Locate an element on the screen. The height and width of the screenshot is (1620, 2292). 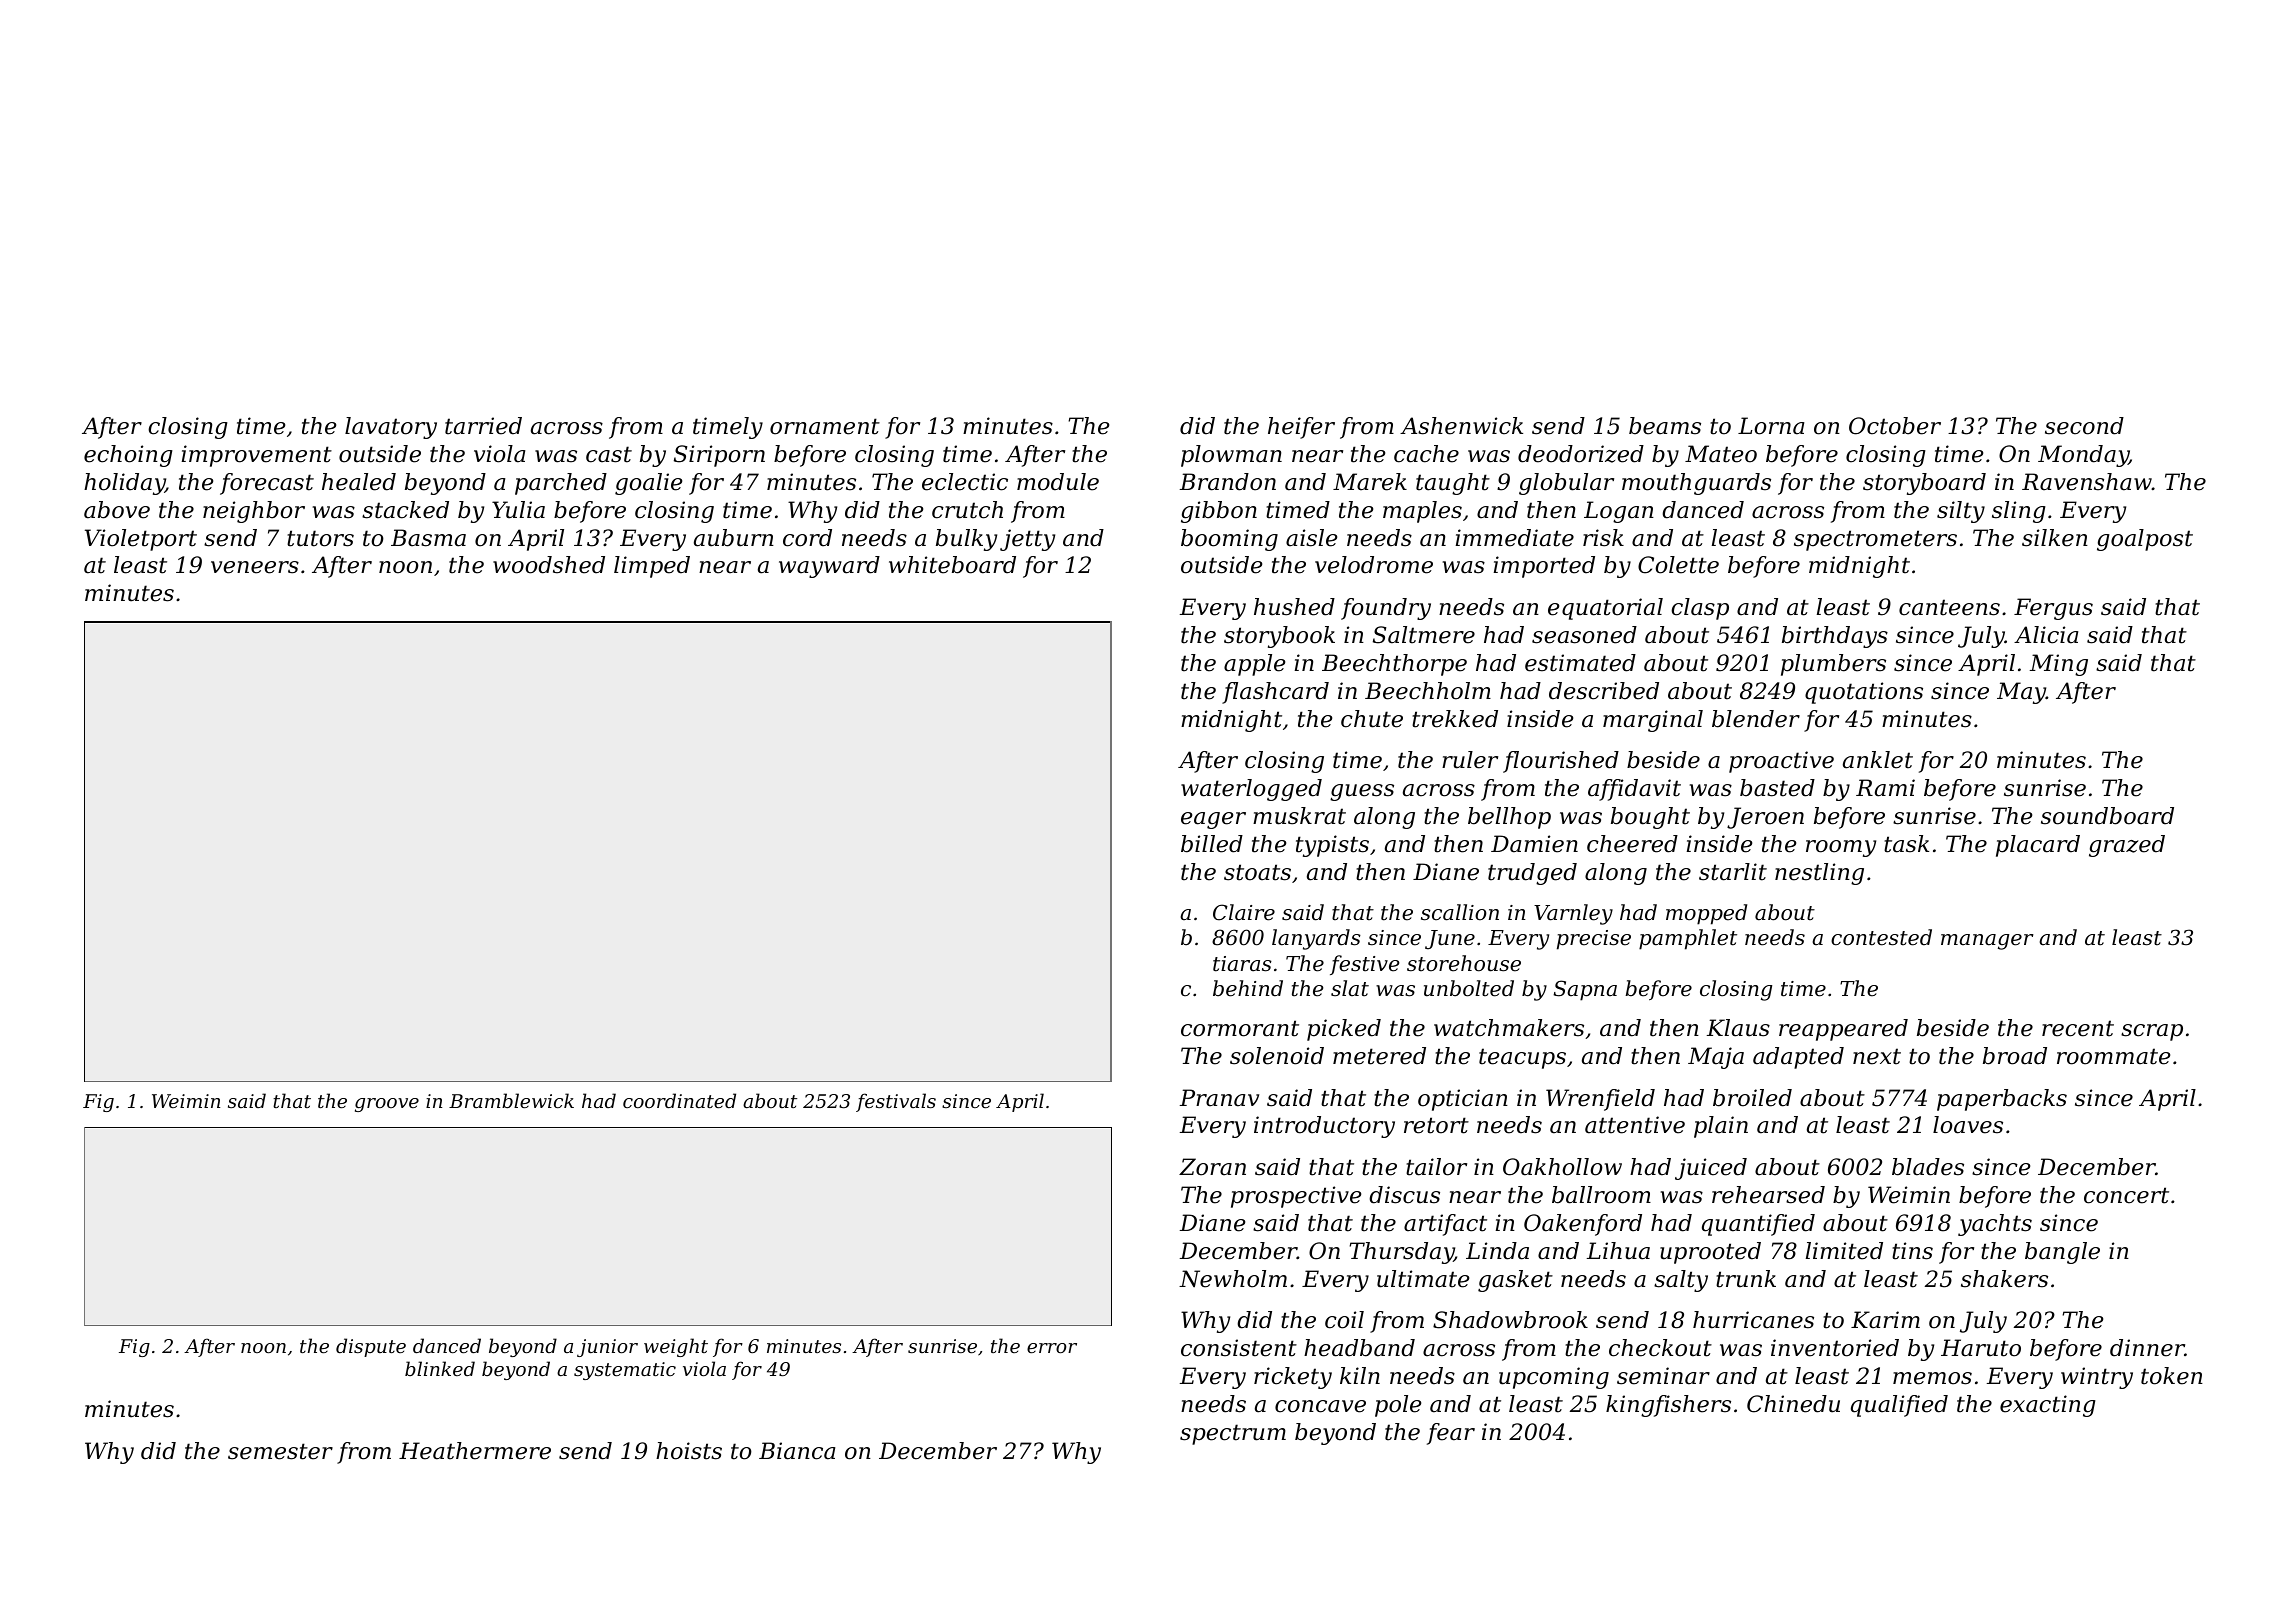
cormorant is located at coordinates (1240, 1028).
